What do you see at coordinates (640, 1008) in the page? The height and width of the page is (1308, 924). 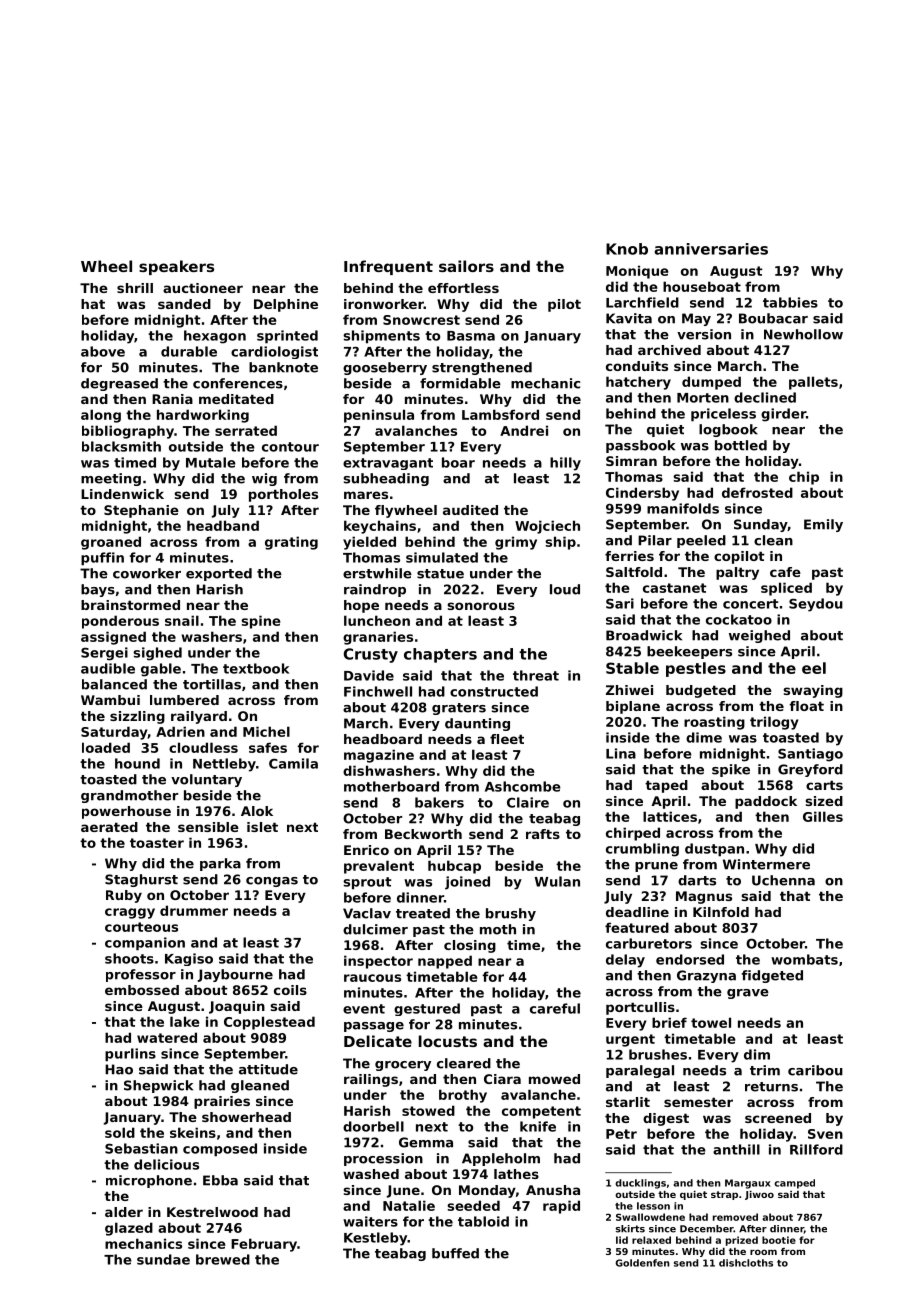 I see `portcullis` at bounding box center [640, 1008].
